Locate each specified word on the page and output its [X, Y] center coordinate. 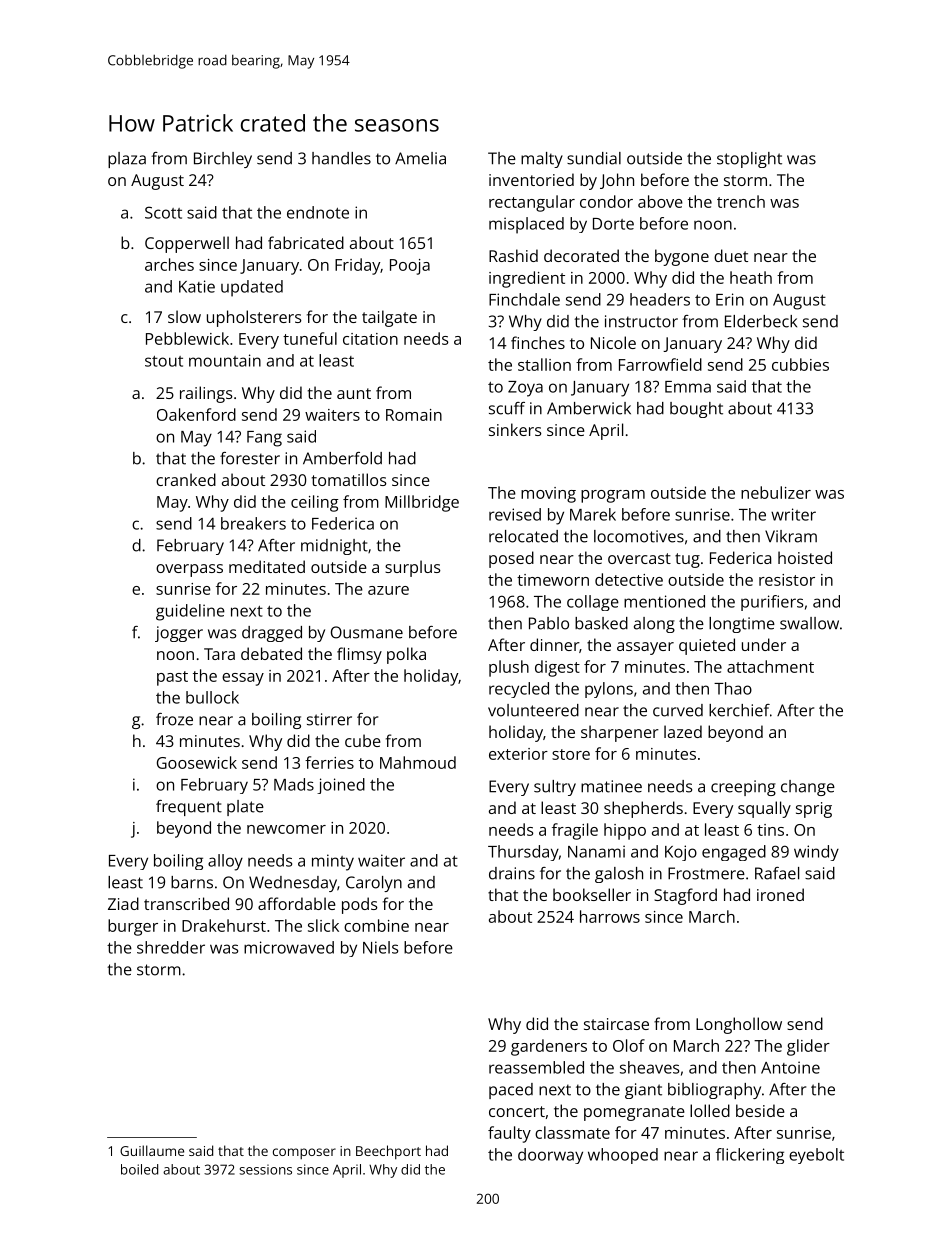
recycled [519, 690]
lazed [683, 731]
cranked [186, 479]
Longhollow [739, 1025]
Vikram [791, 536]
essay [243, 679]
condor [606, 201]
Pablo [549, 623]
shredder [171, 947]
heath [751, 277]
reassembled [536, 1067]
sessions [266, 1169]
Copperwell [187, 244]
